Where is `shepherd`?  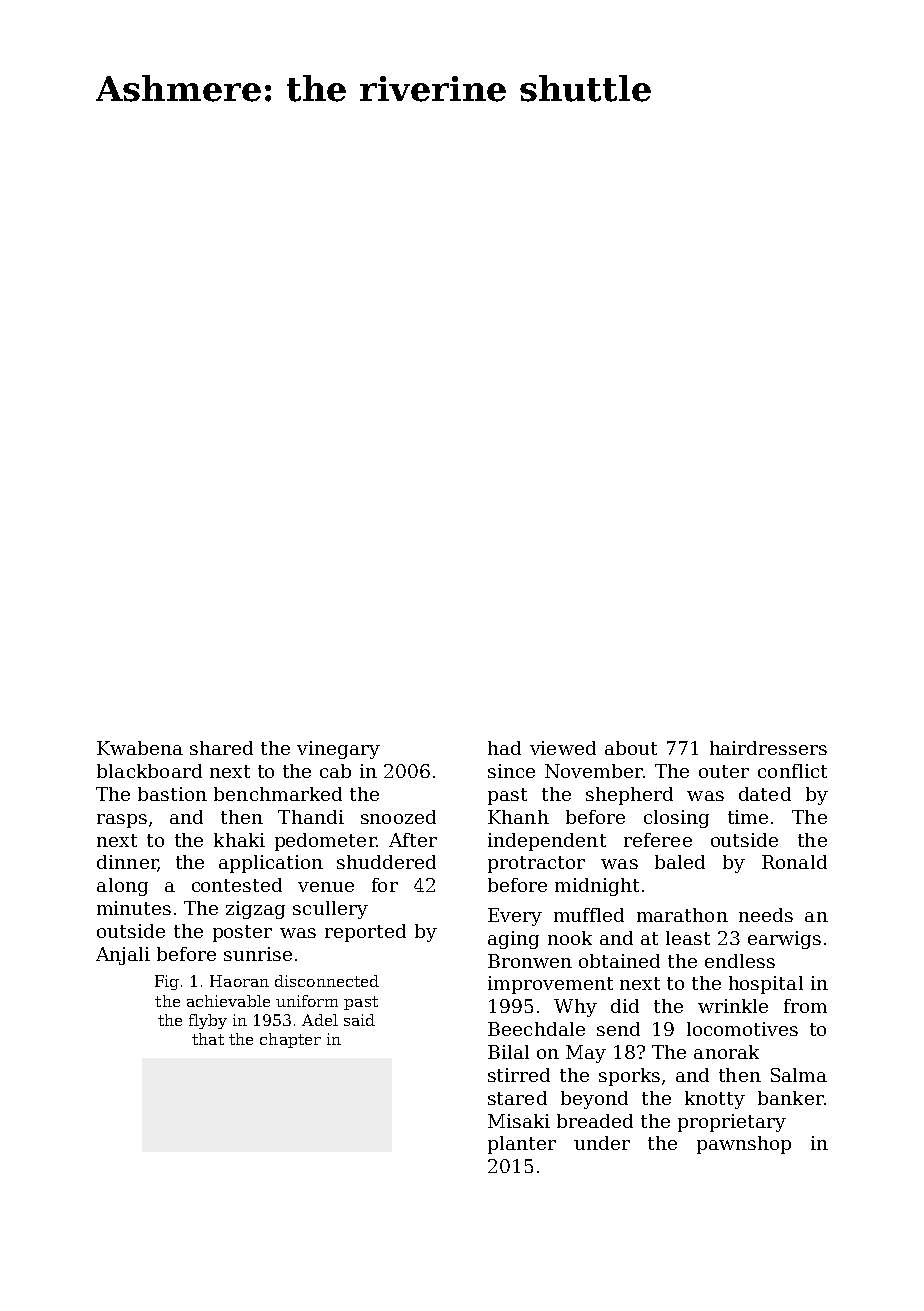 shepherd is located at coordinates (629, 796).
